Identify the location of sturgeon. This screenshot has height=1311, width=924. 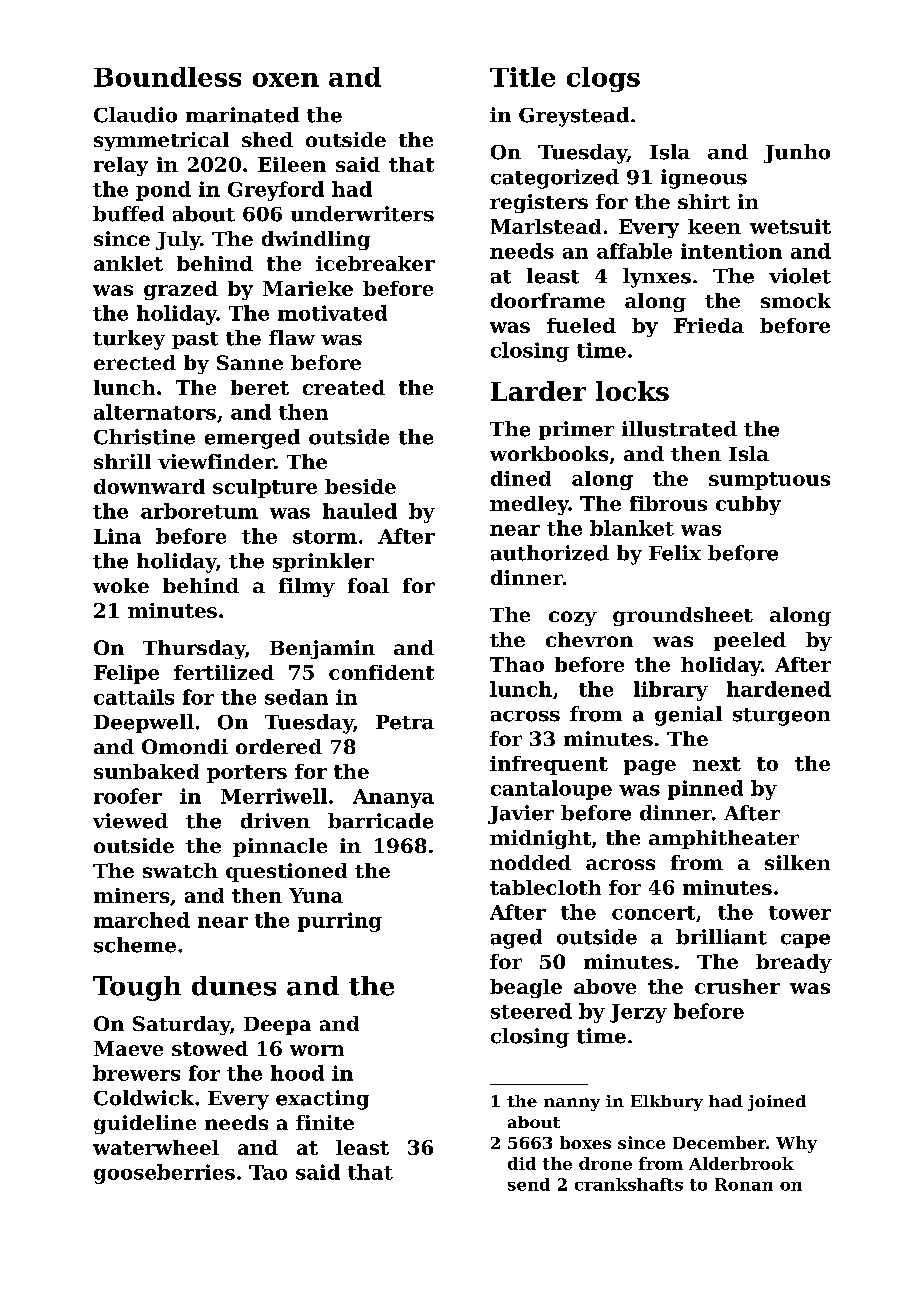
(781, 717).
